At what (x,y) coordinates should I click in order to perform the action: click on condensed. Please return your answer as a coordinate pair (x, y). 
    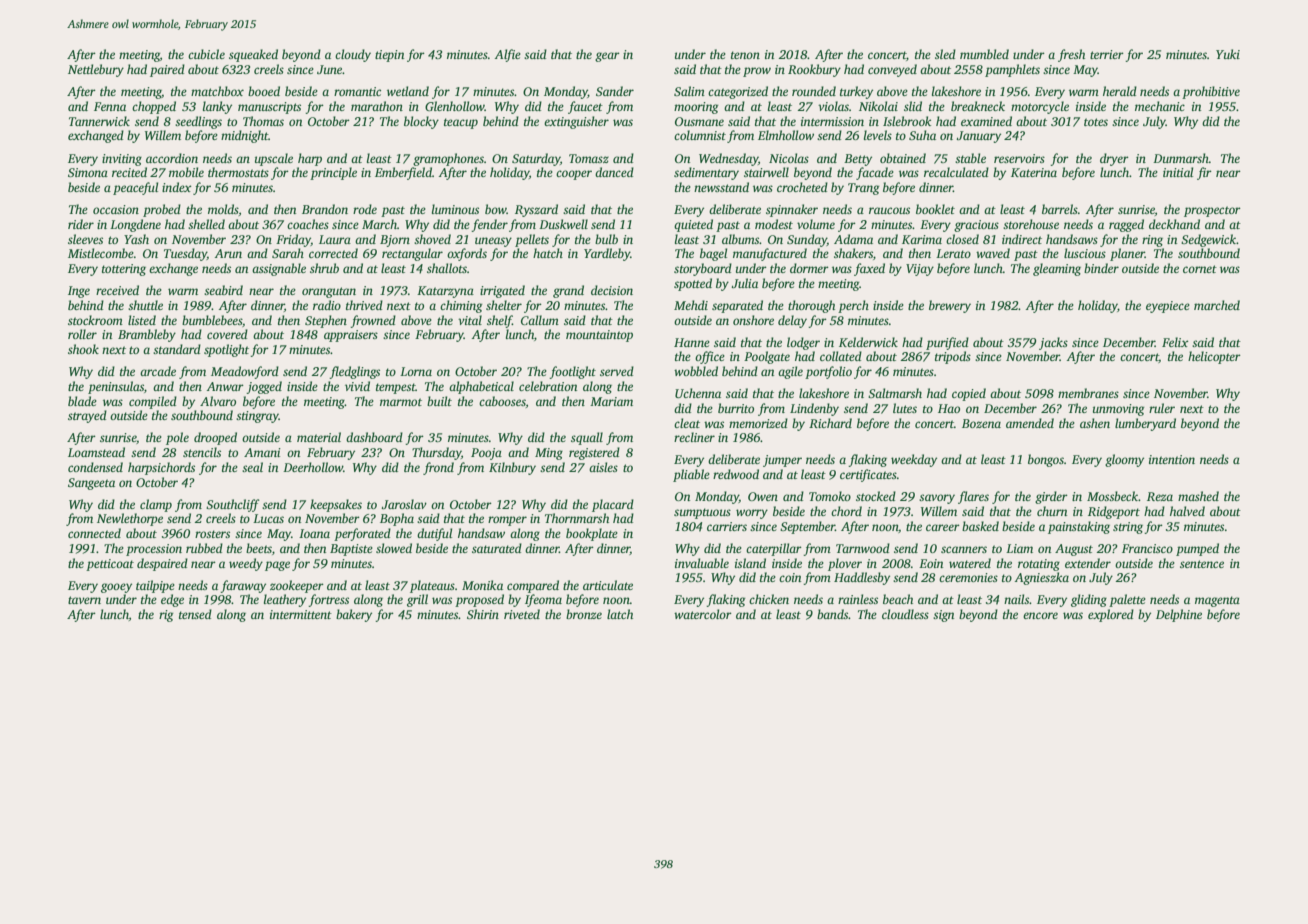
    Looking at the image, I should click on (95, 467).
